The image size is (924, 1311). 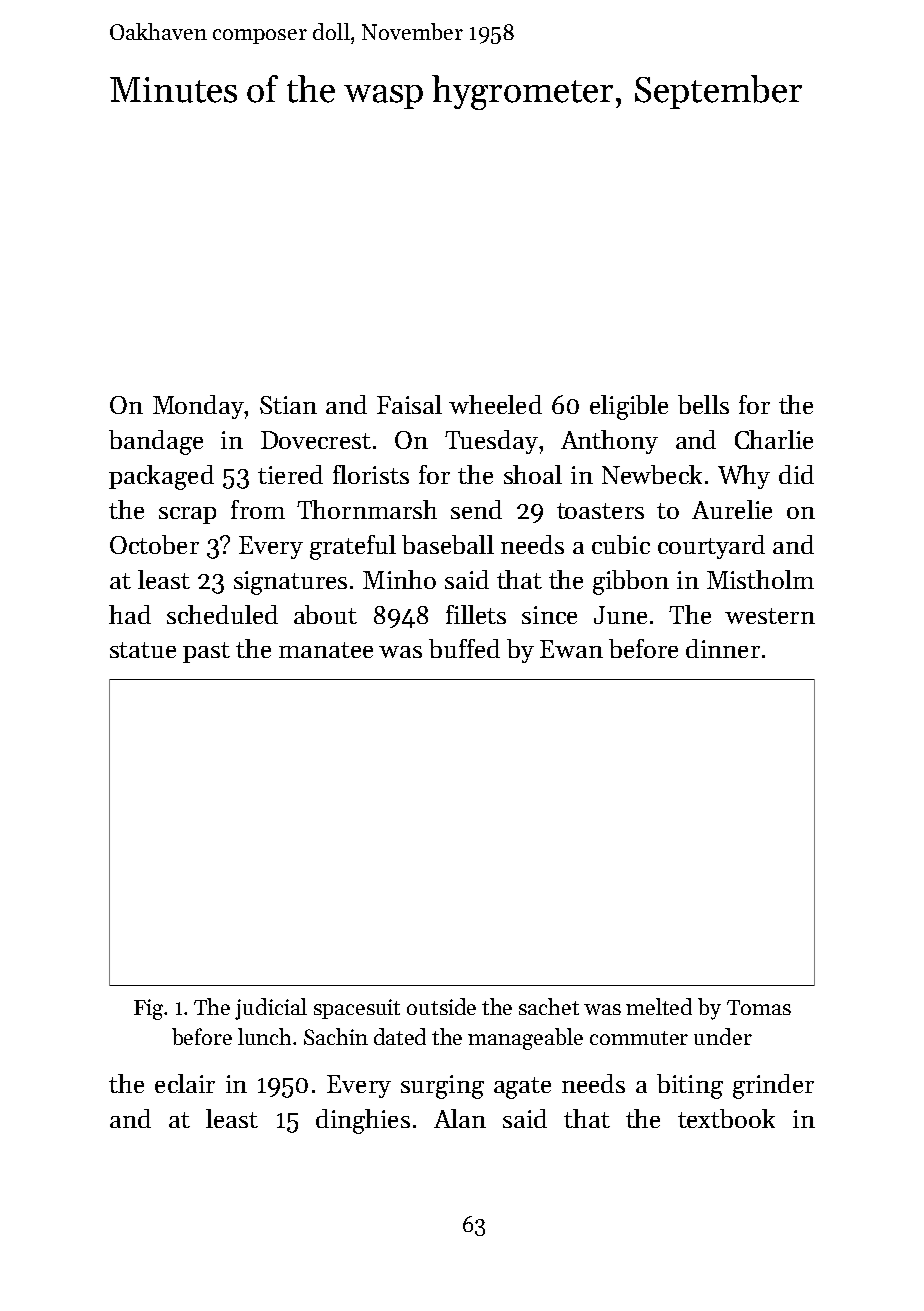 What do you see at coordinates (690, 1086) in the screenshot?
I see `biting` at bounding box center [690, 1086].
